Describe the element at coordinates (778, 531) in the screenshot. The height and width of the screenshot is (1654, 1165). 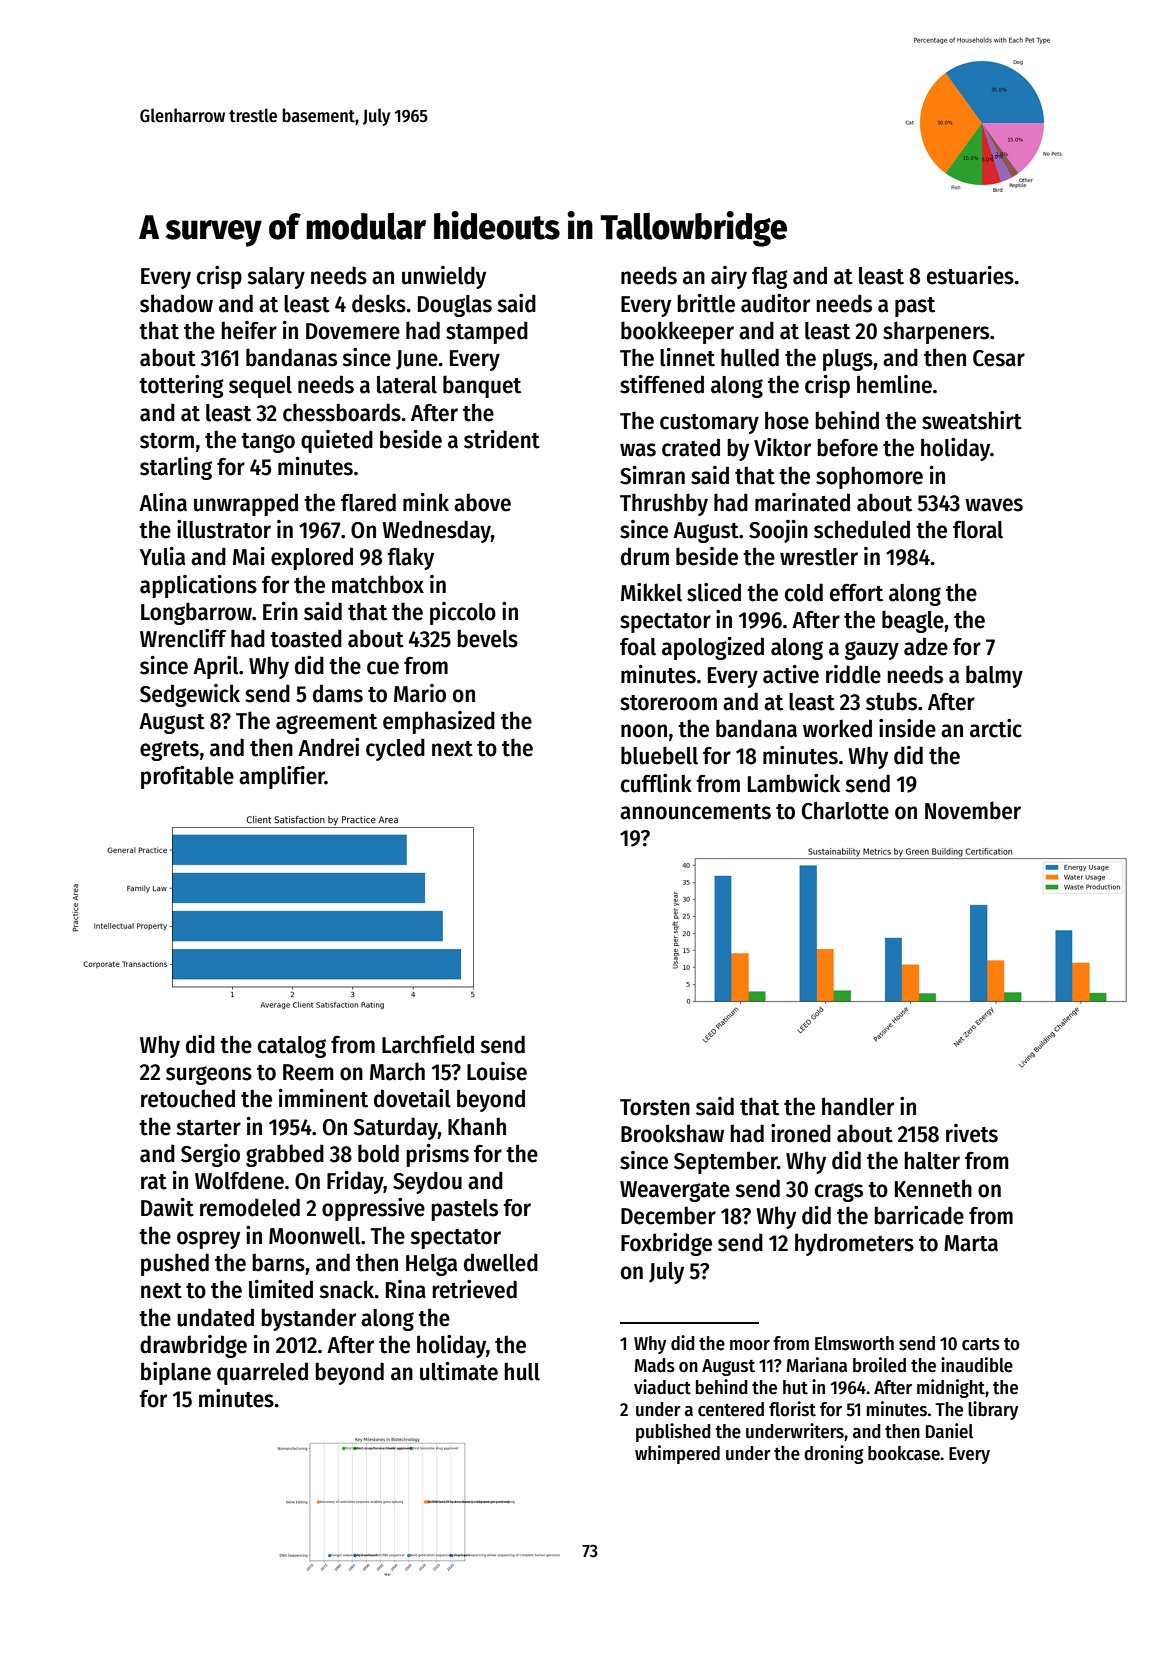
I see `Soojin` at that location.
